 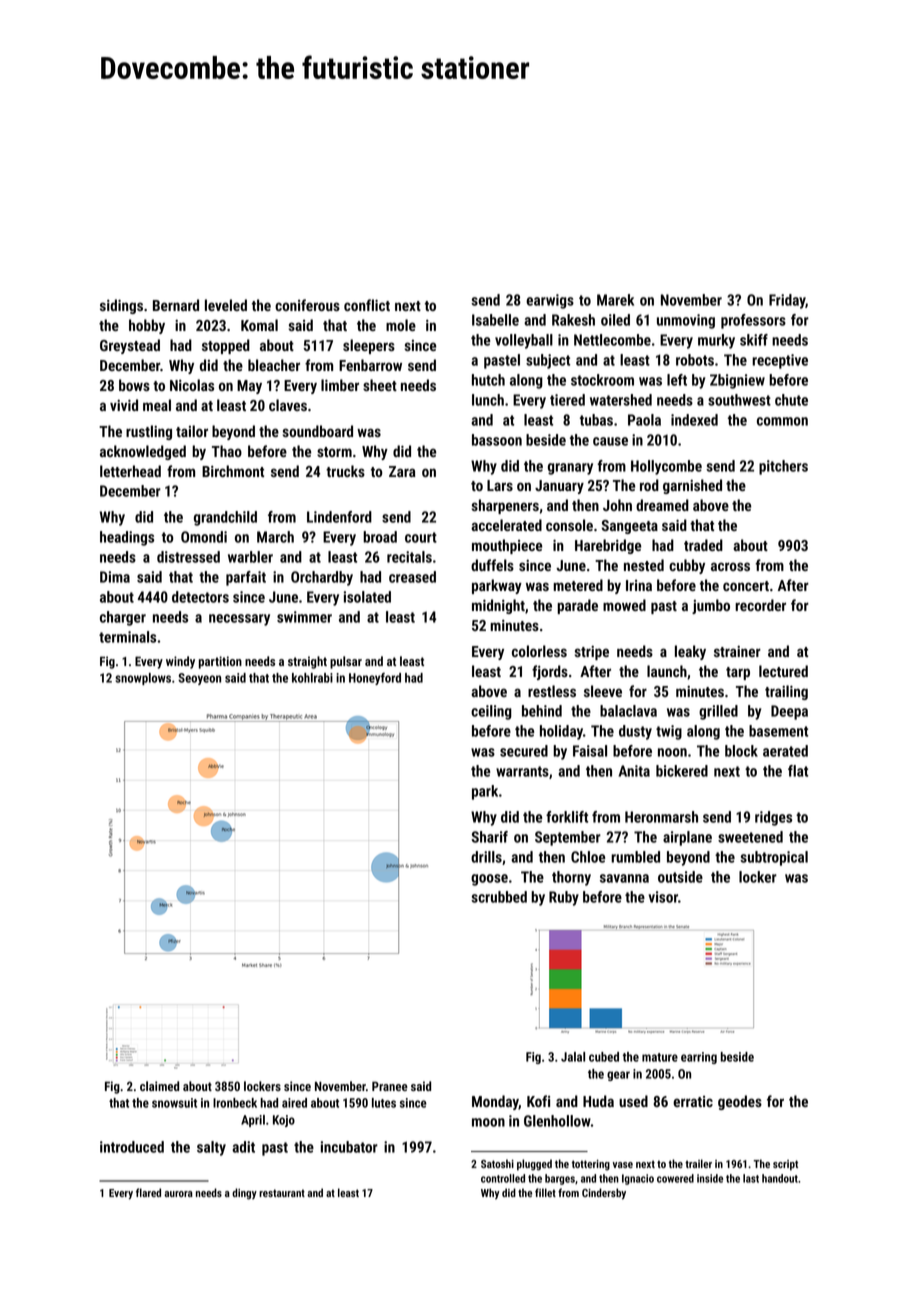 I want to click on scrubbed, so click(x=499, y=897).
